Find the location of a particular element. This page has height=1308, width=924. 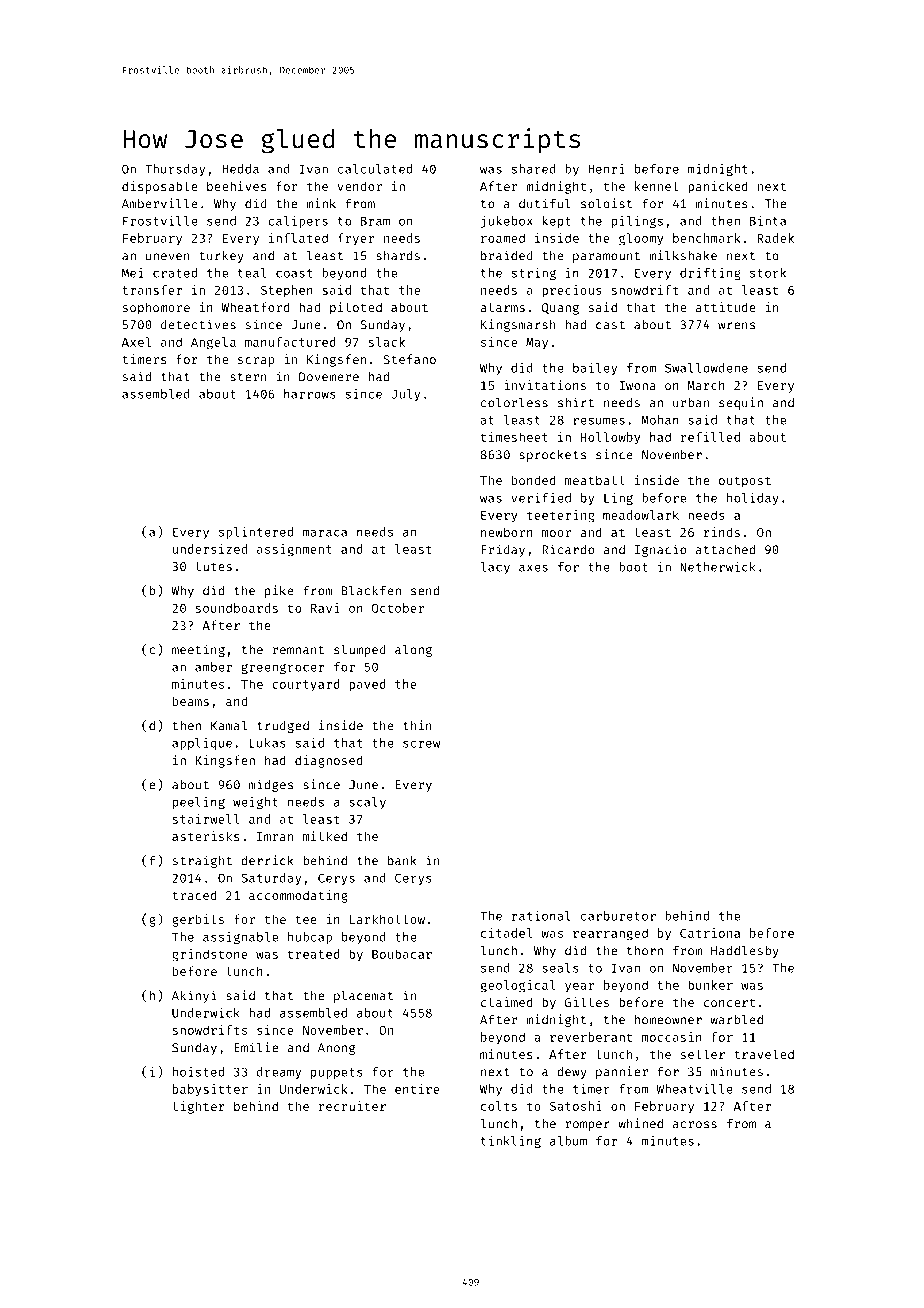

Henri is located at coordinates (606, 169).
